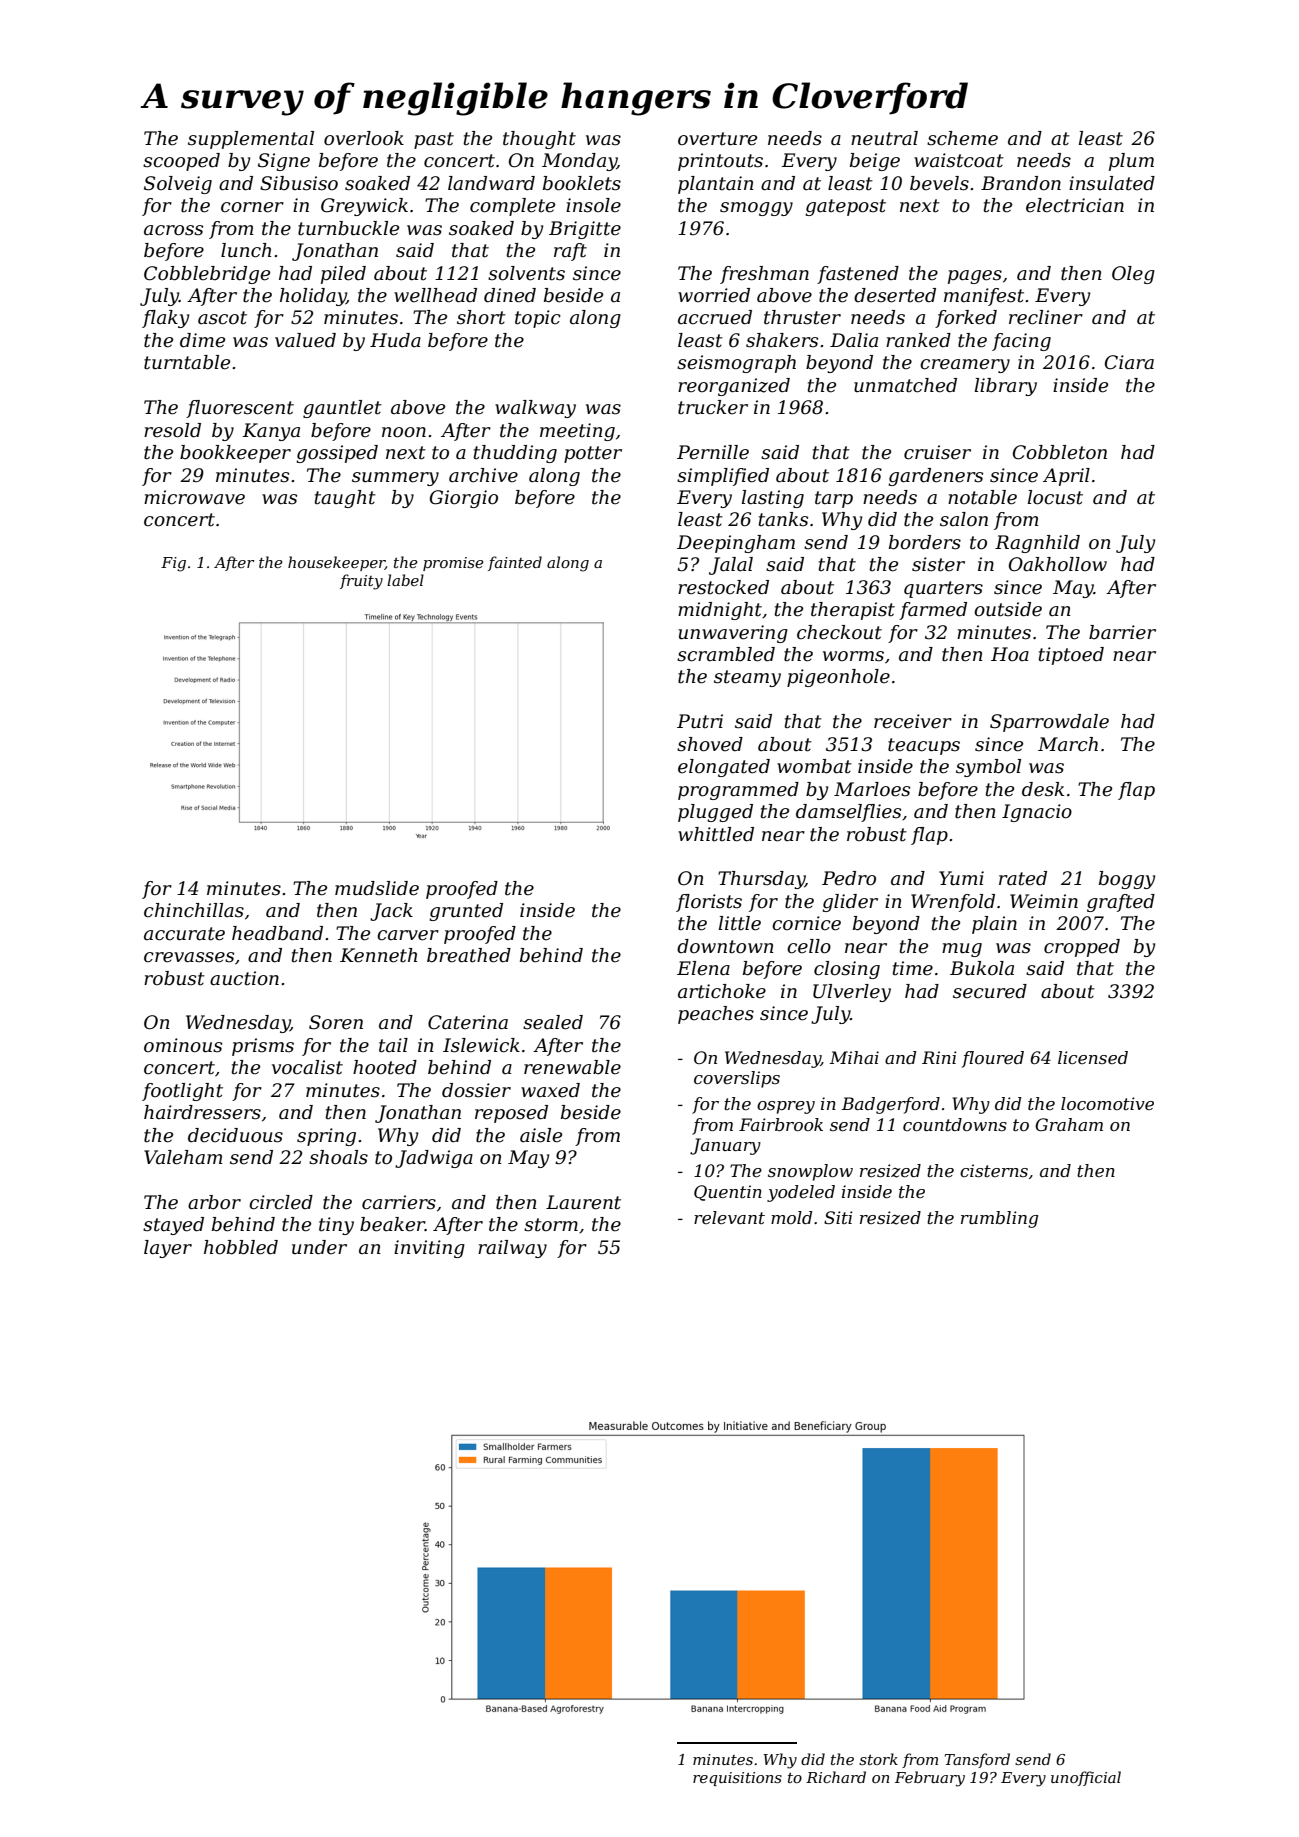  I want to click on Sparrowdale, so click(1049, 723).
